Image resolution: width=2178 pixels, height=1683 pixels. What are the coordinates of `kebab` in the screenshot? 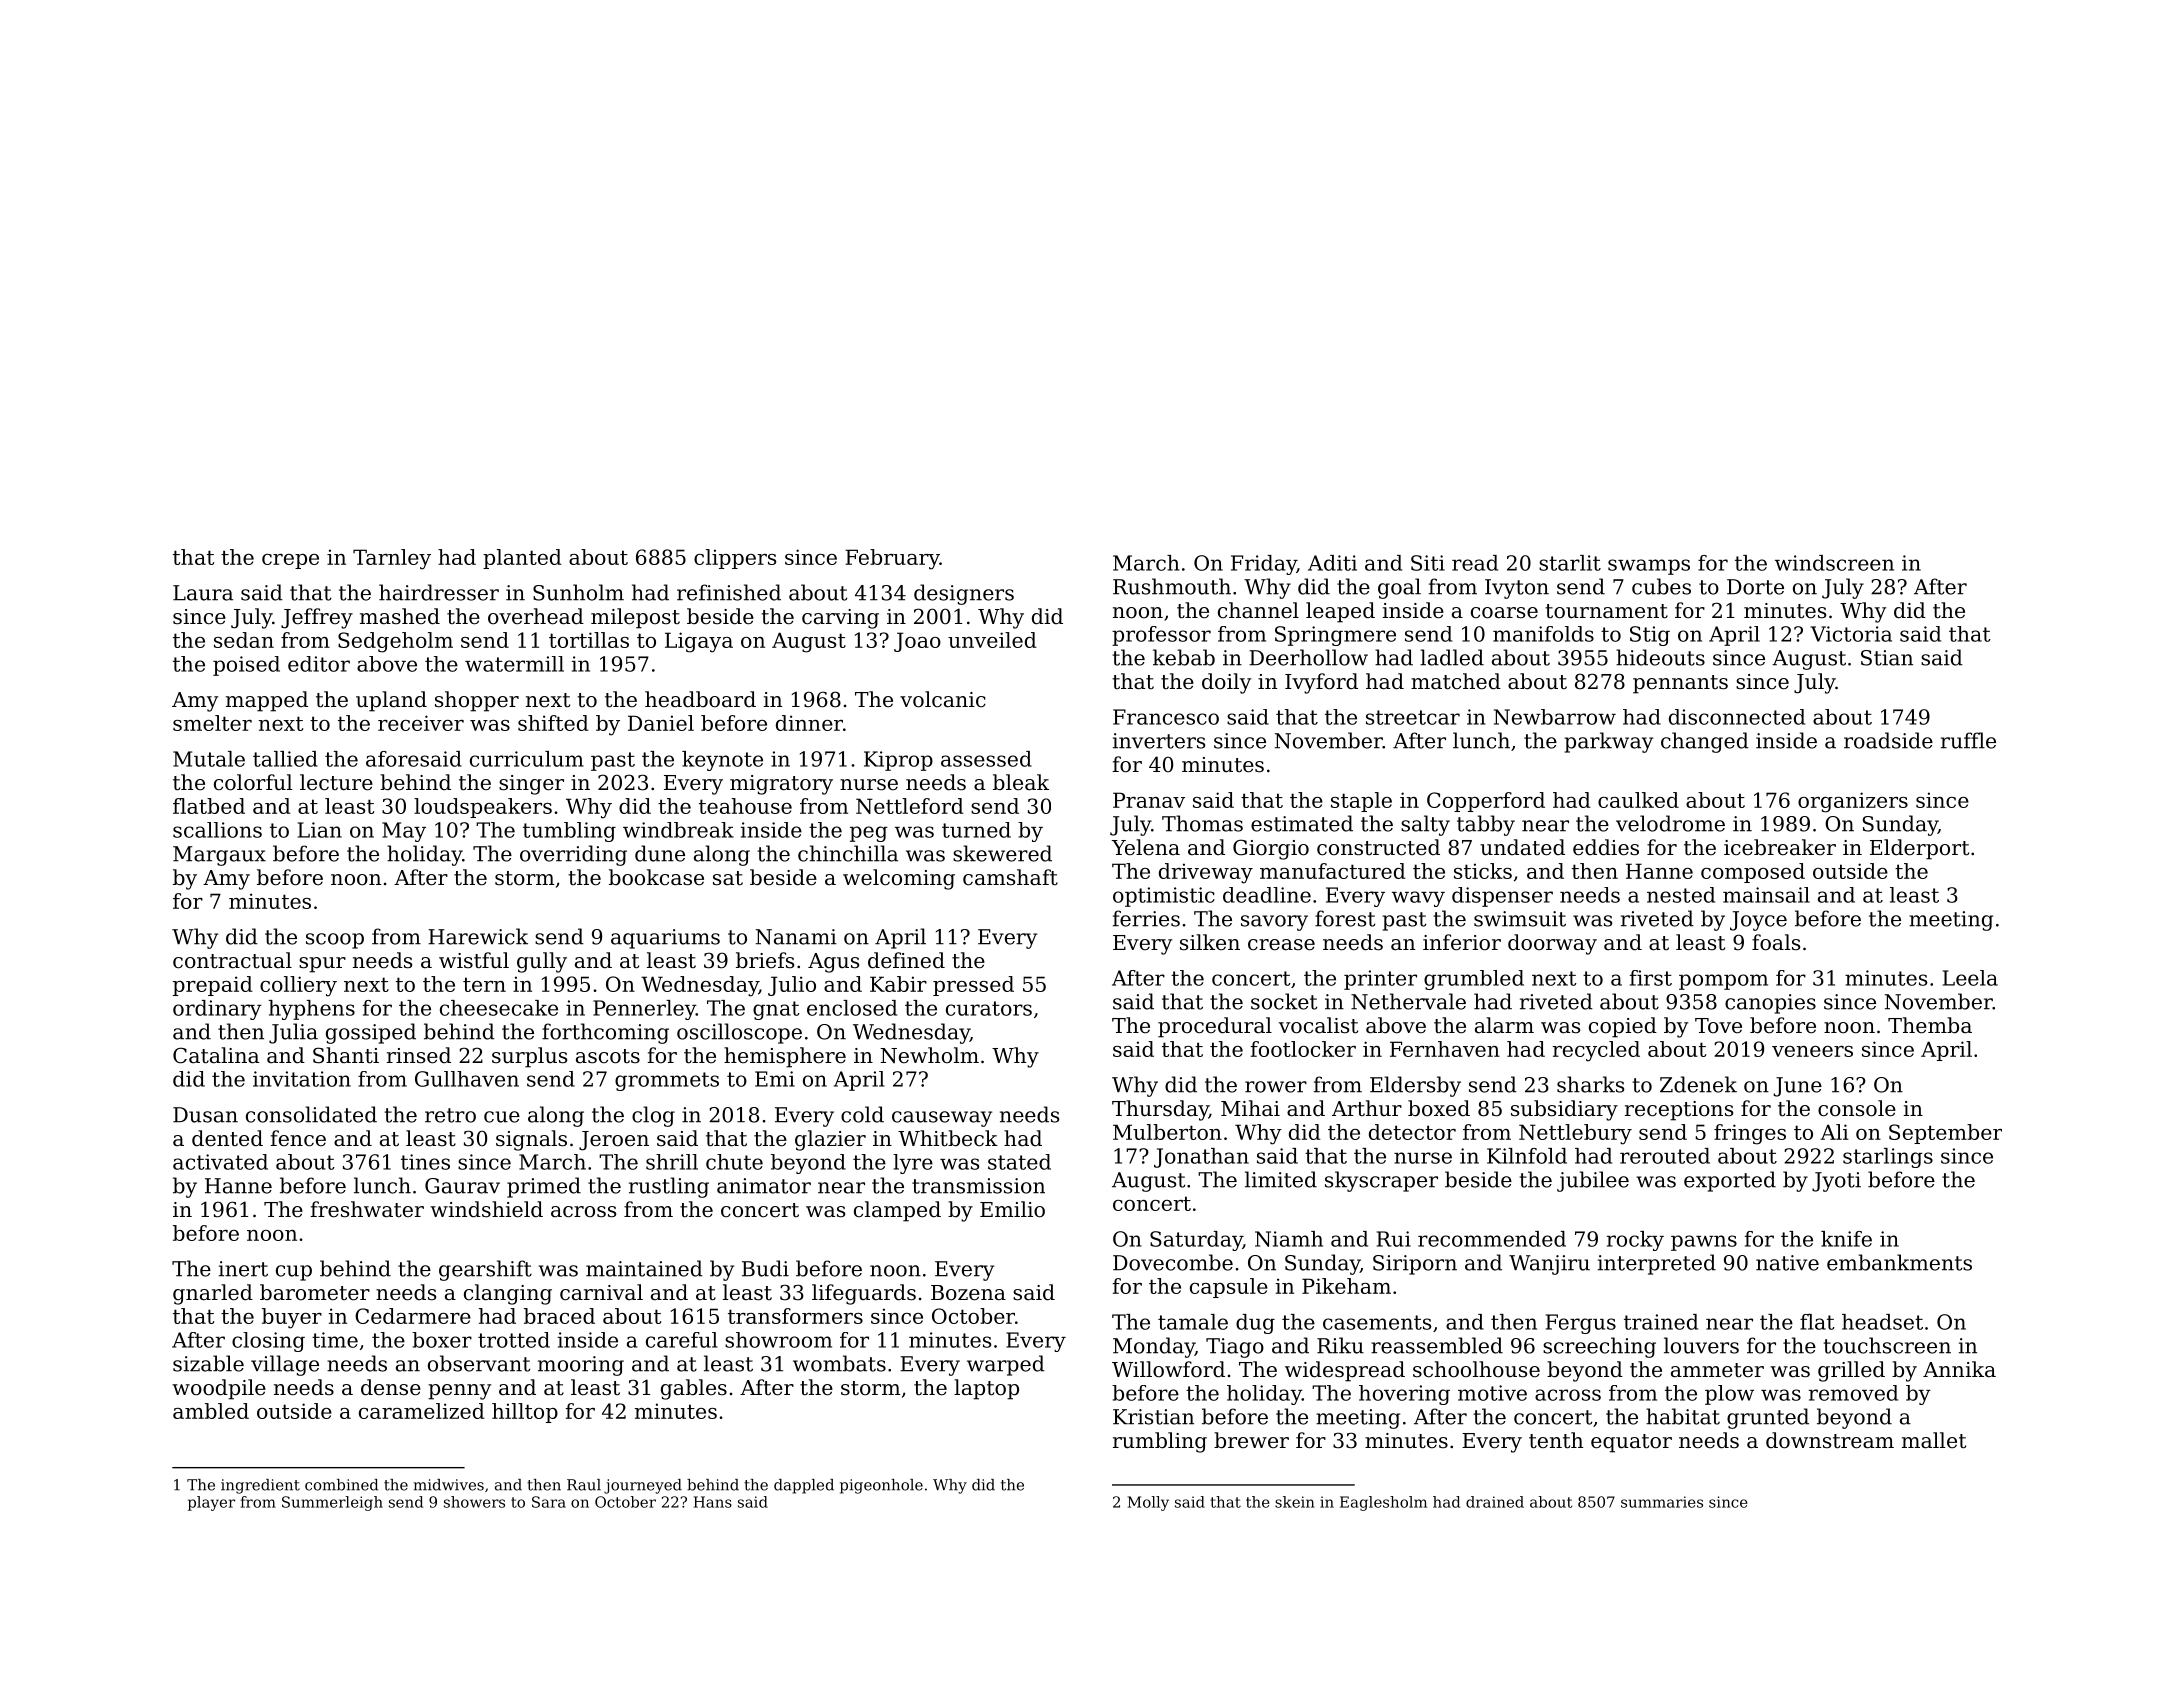 It's located at (1184, 657).
